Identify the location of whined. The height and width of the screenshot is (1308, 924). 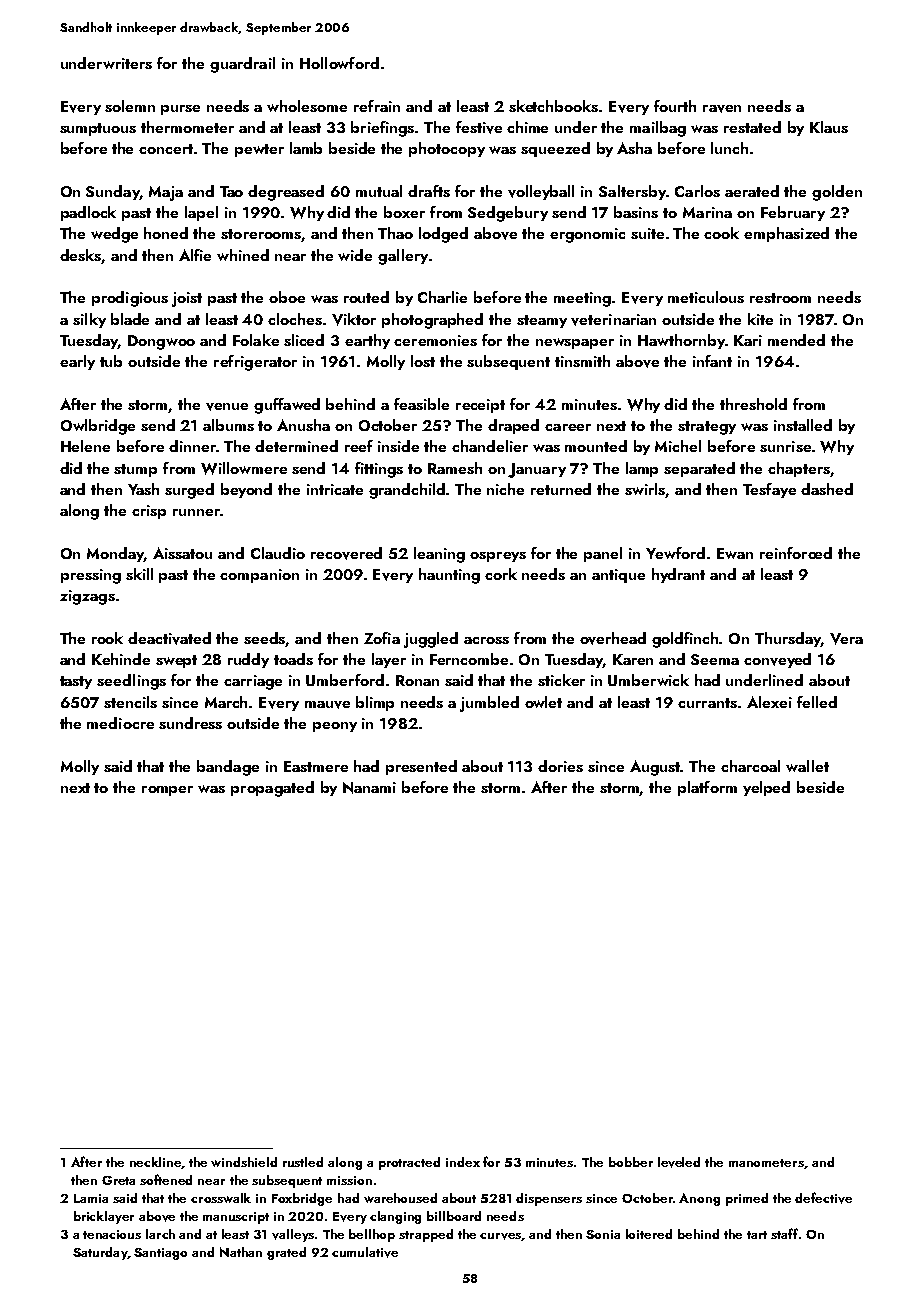
(243, 255).
